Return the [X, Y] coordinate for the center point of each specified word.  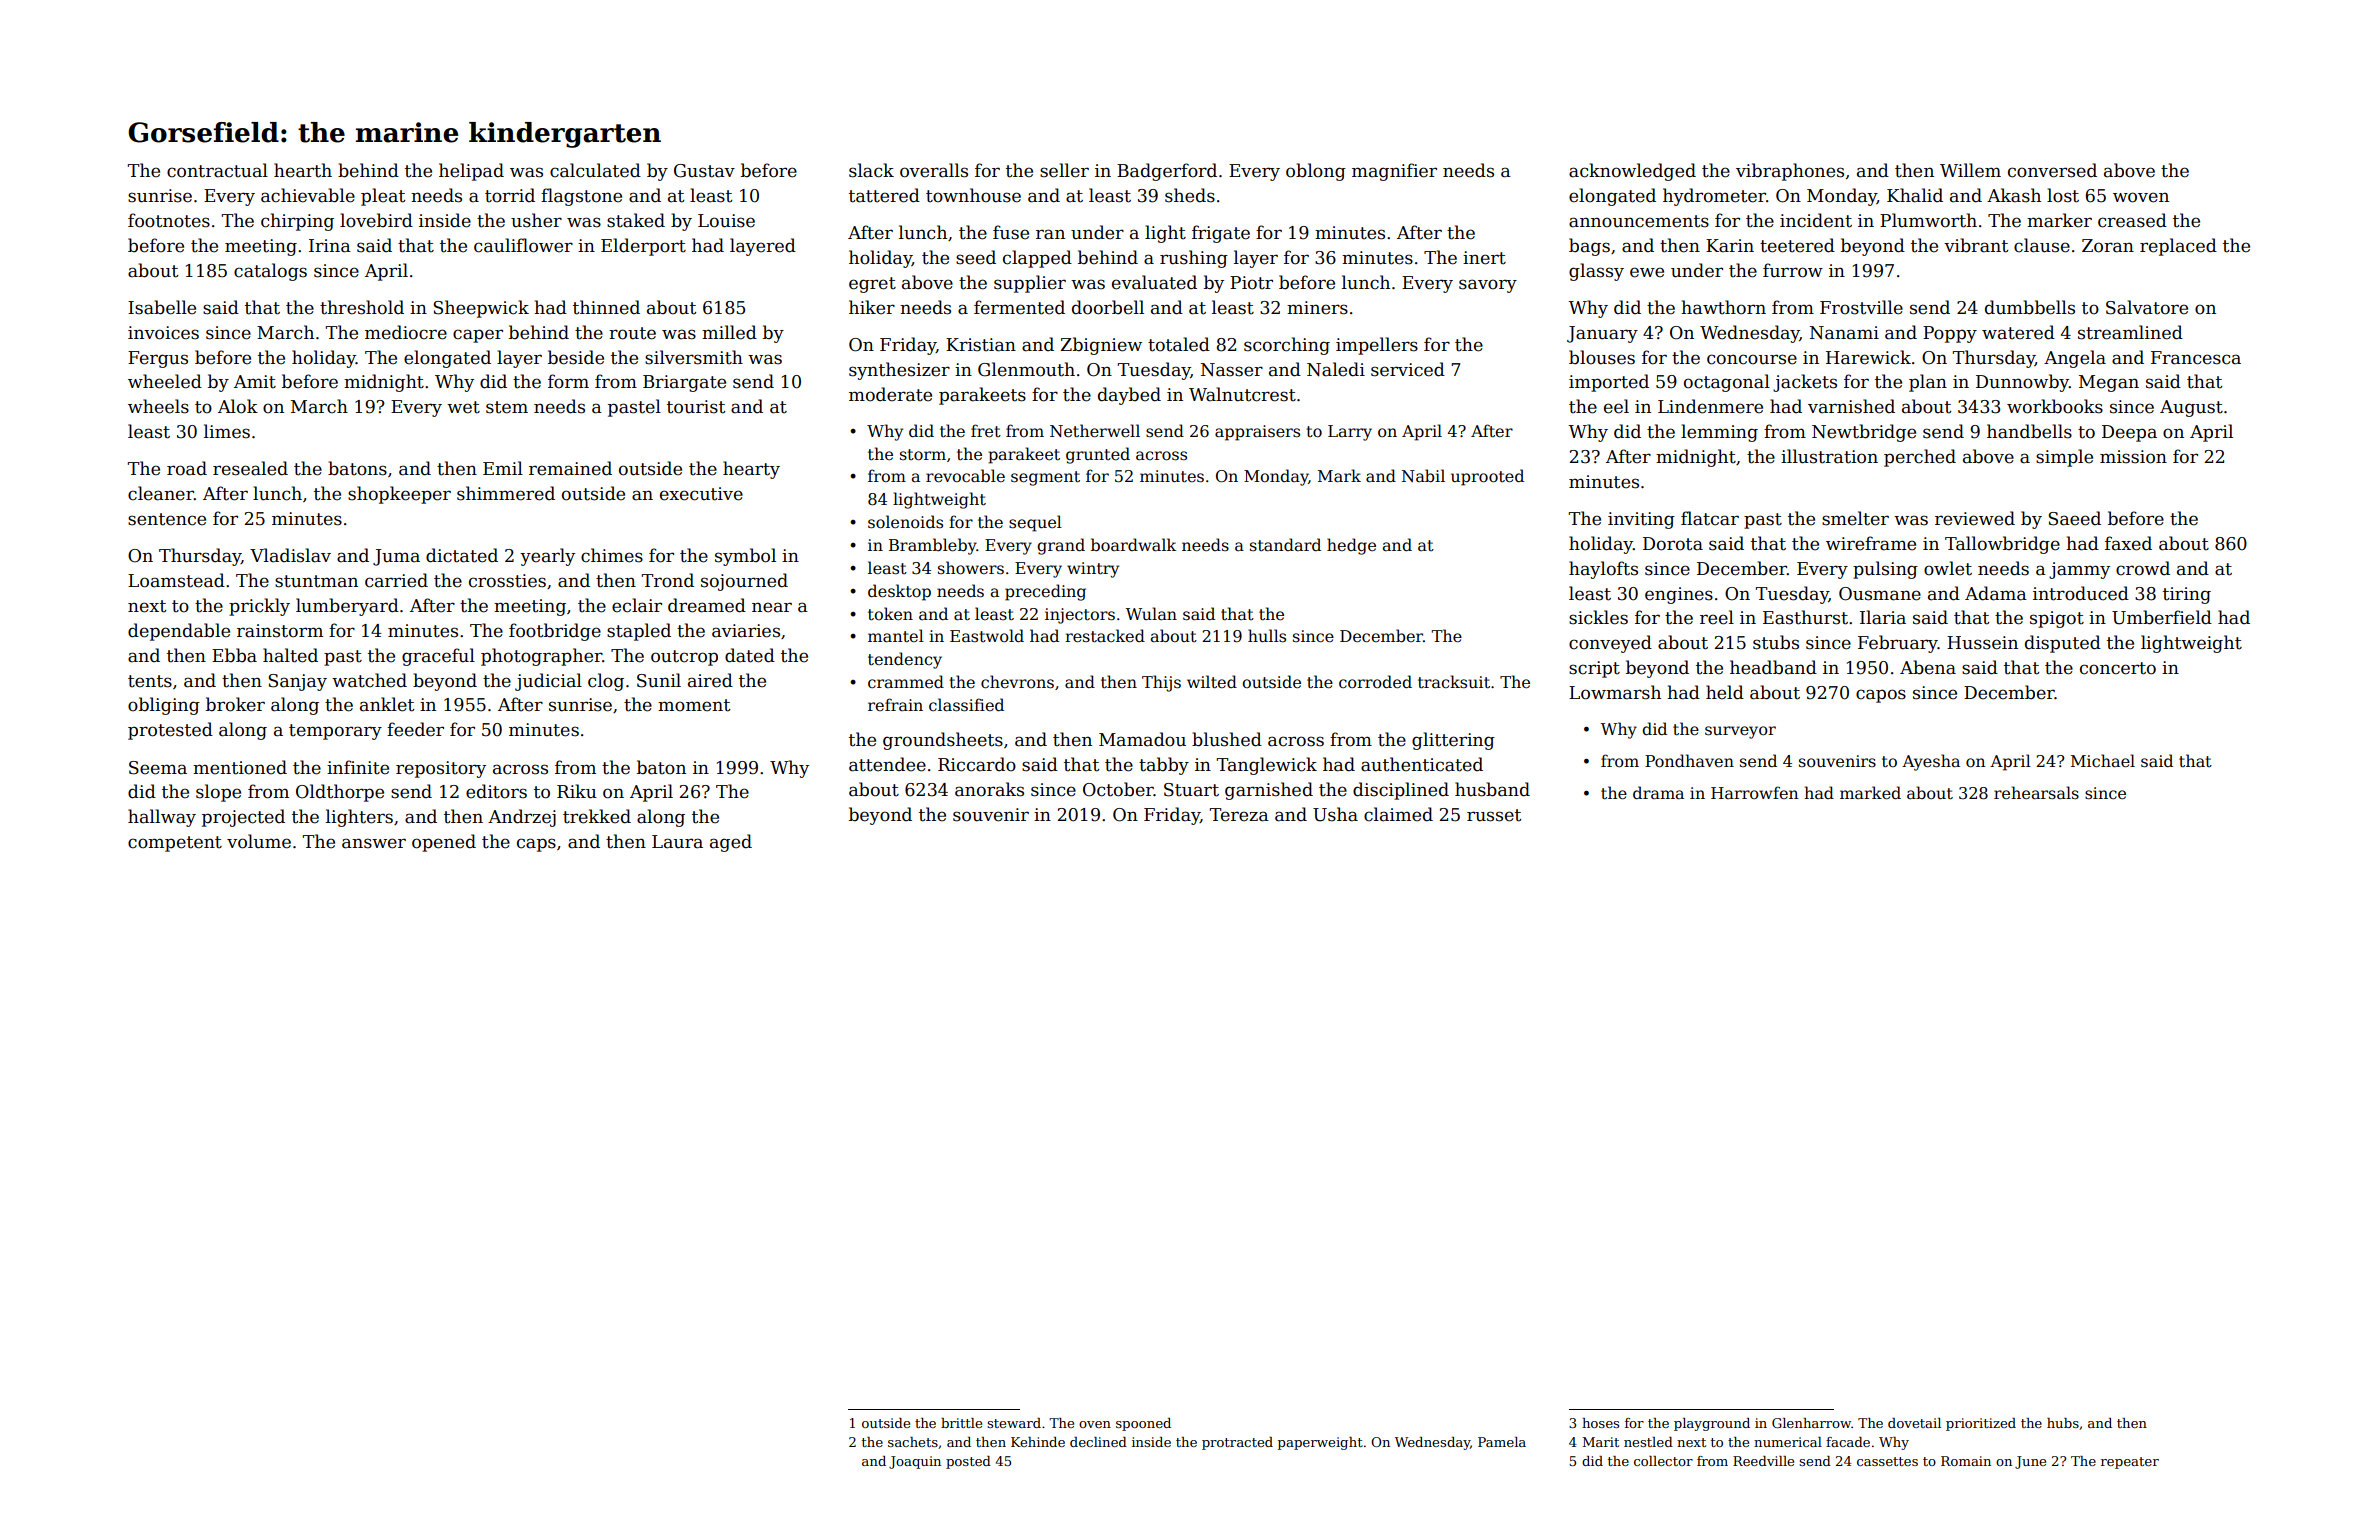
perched [1920, 458]
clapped [1037, 259]
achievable [308, 195]
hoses [1600, 1423]
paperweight [1320, 1443]
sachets [913, 1442]
